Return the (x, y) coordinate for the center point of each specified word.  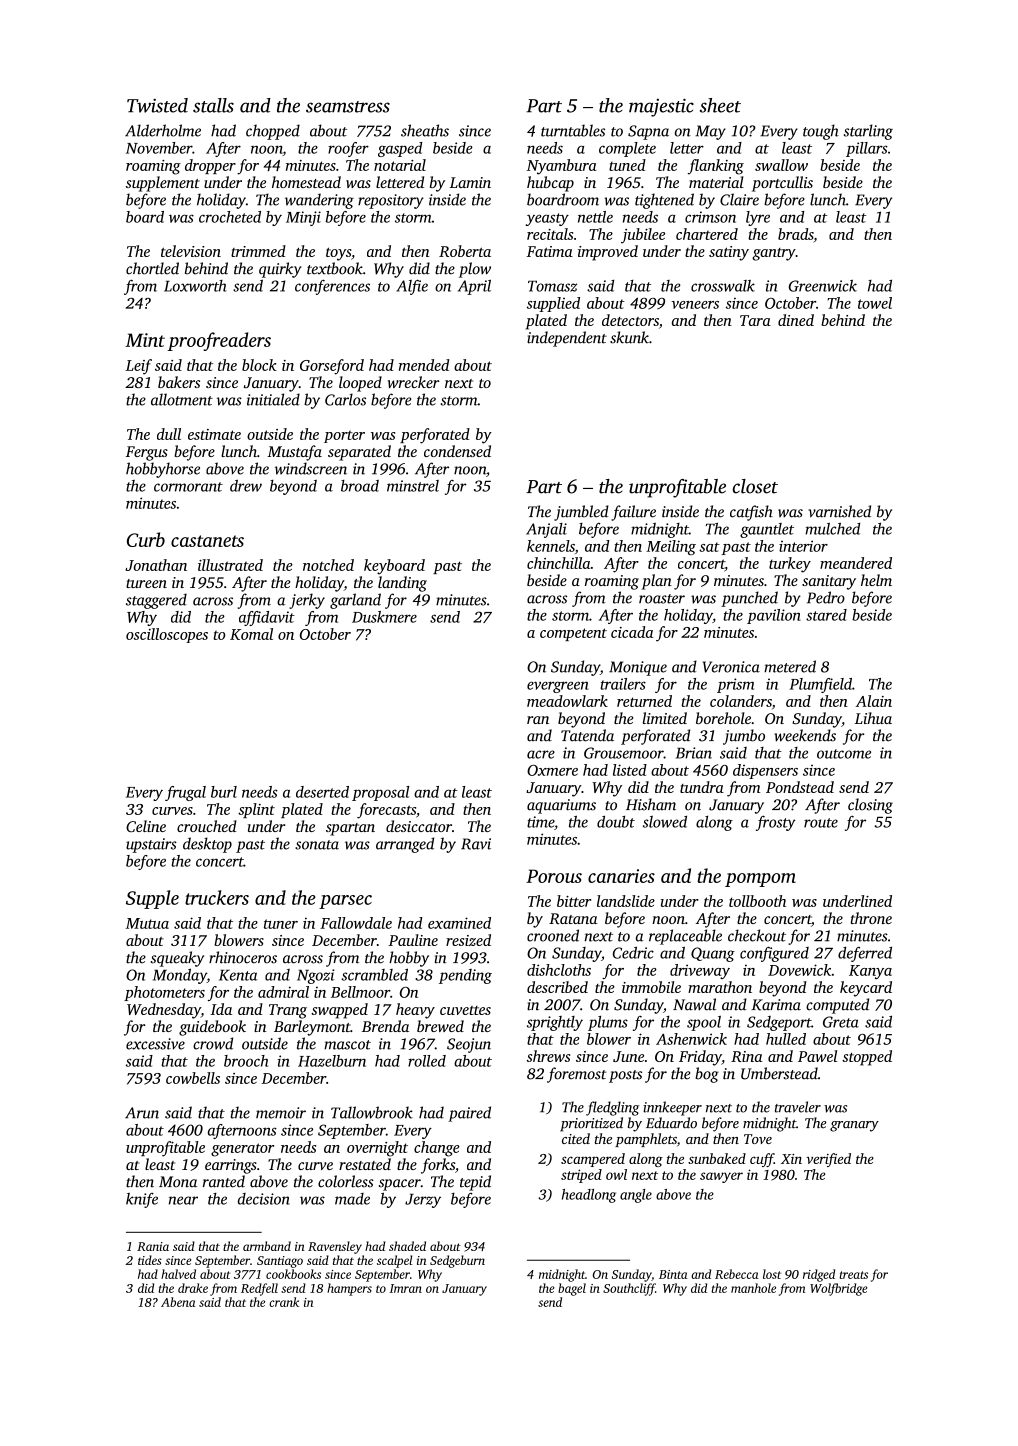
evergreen (557, 687)
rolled (427, 1061)
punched (749, 599)
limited (665, 718)
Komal (251, 634)
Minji (303, 218)
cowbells (193, 1078)
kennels (551, 546)
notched (328, 565)
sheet (720, 105)
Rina (746, 1056)
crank (284, 1302)
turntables (573, 130)
